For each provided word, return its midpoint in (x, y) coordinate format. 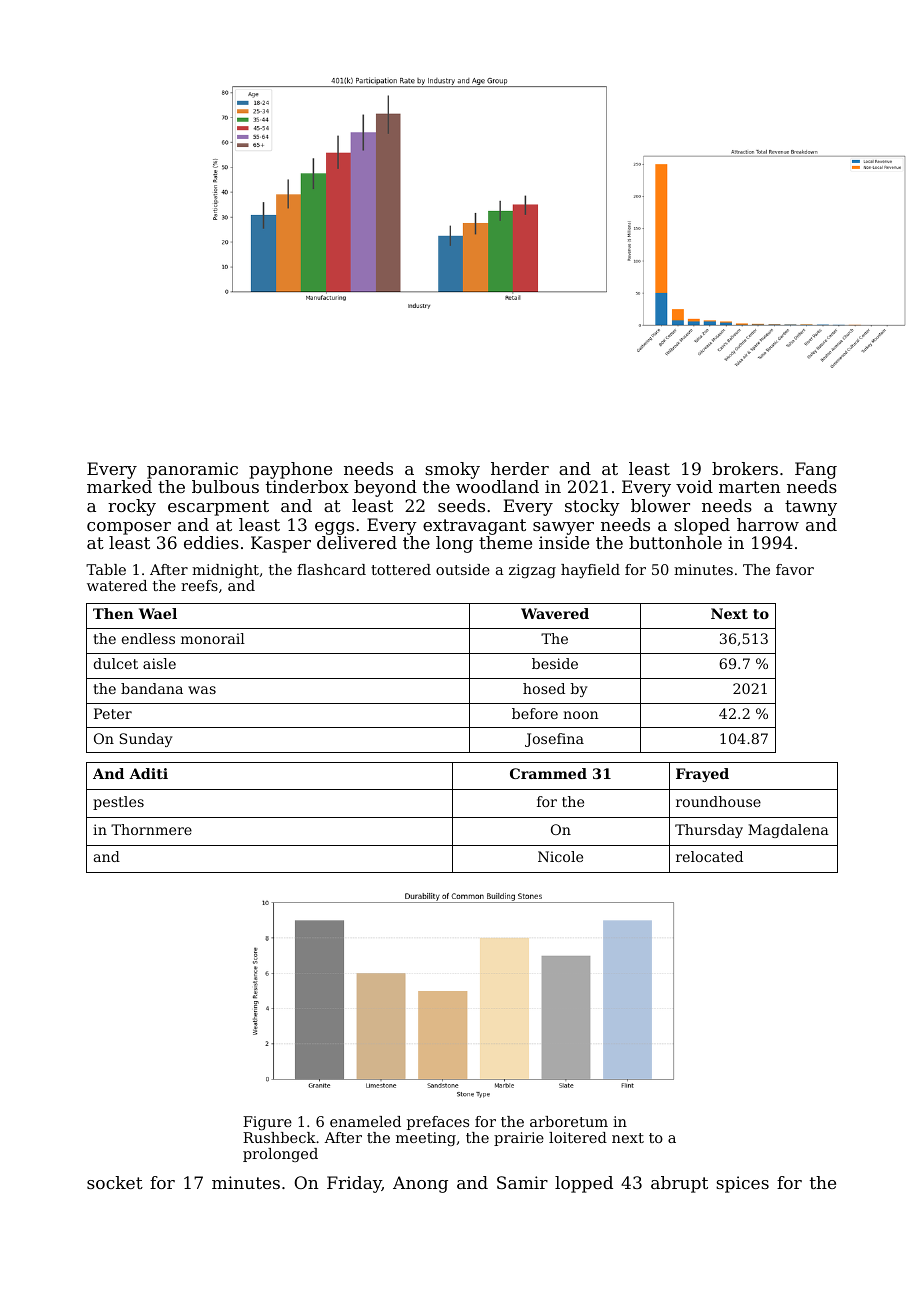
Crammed (548, 773)
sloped (702, 526)
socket (115, 1182)
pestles (118, 803)
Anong (420, 1184)
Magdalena (788, 831)
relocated (709, 856)
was (202, 690)
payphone (290, 470)
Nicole (560, 856)
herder (520, 468)
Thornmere (151, 829)
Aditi (148, 773)
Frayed (702, 775)
